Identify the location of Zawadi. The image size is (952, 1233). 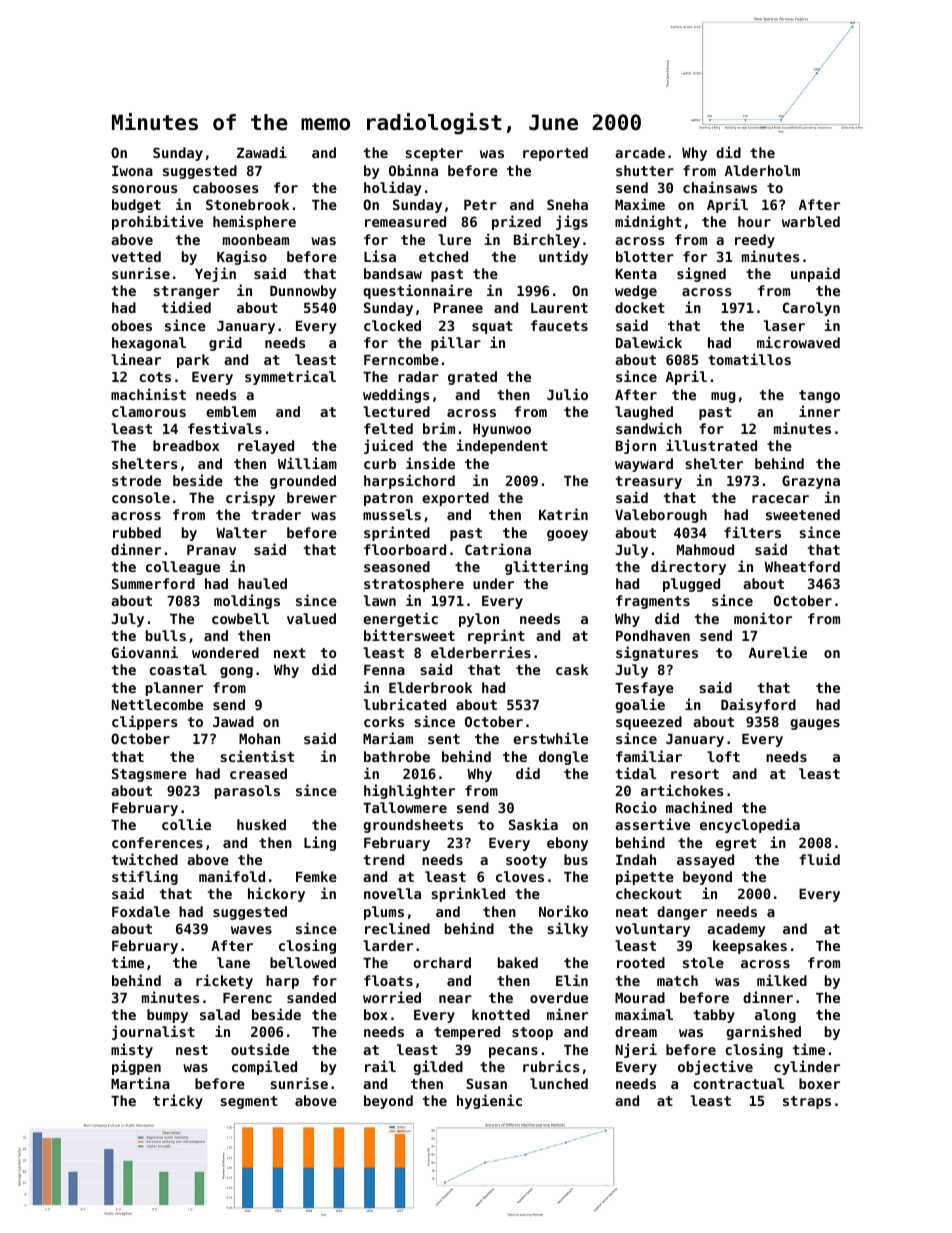
(262, 152).
